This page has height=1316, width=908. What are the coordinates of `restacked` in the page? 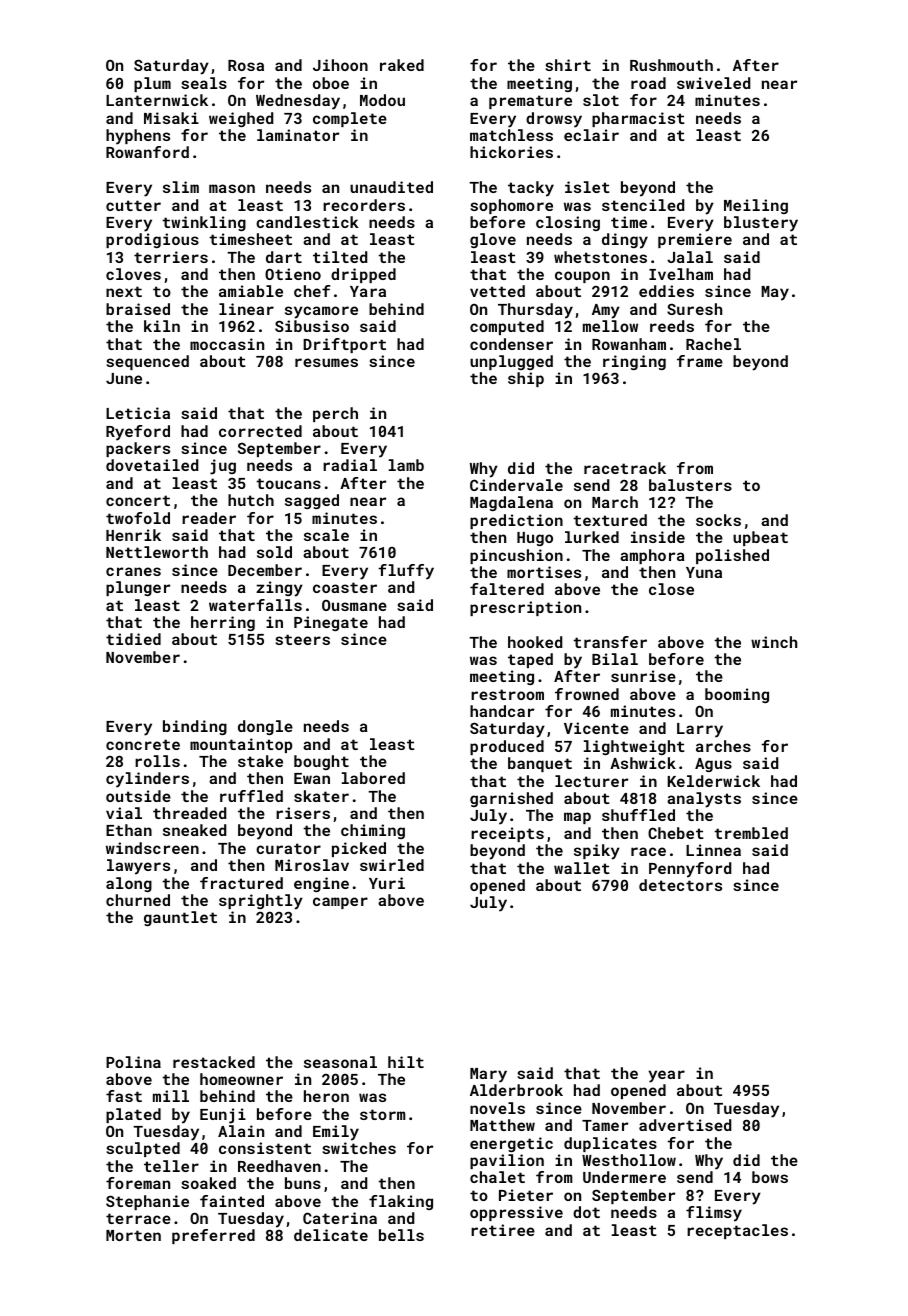 It's located at (214, 1062).
